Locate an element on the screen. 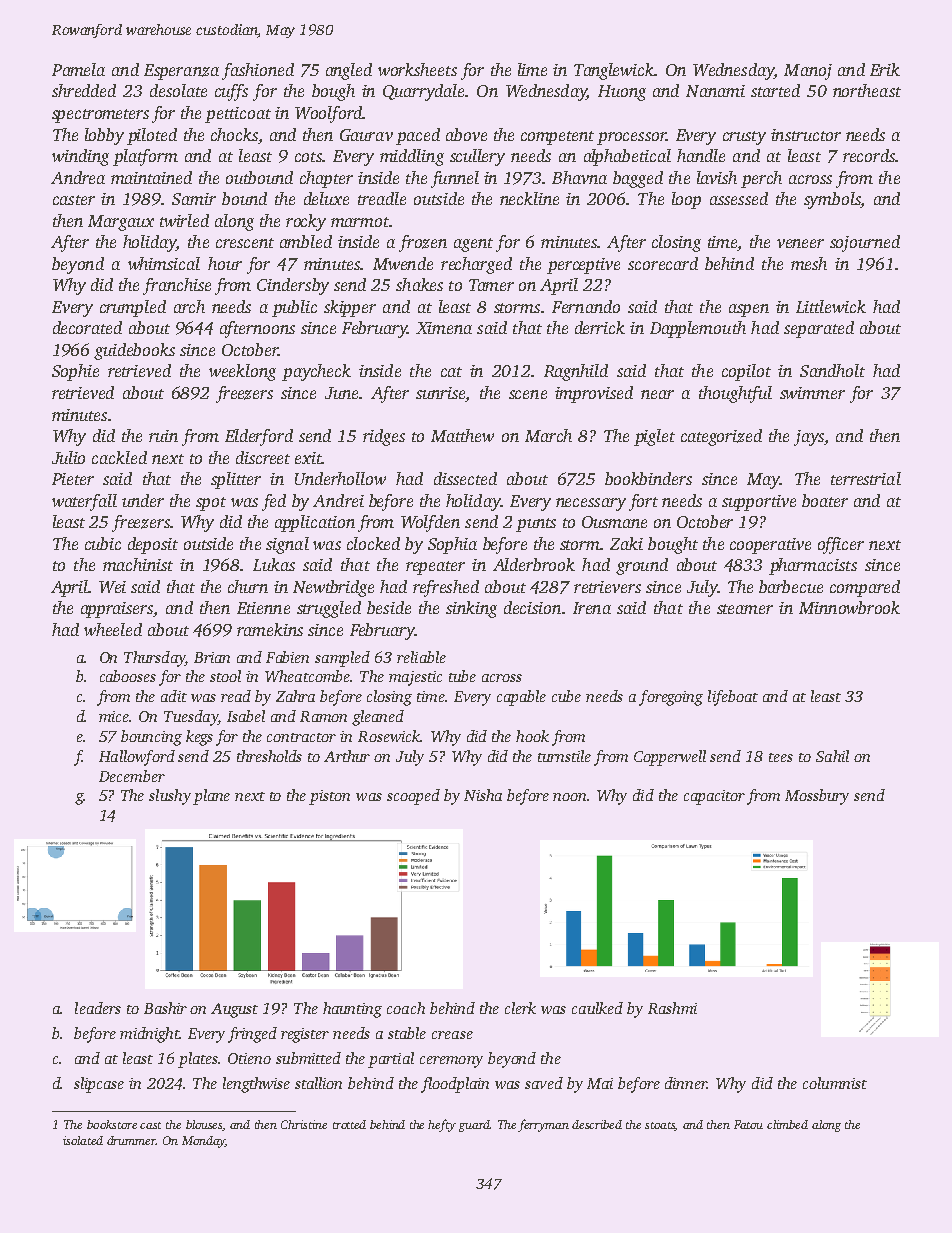  crumpled is located at coordinates (133, 308).
